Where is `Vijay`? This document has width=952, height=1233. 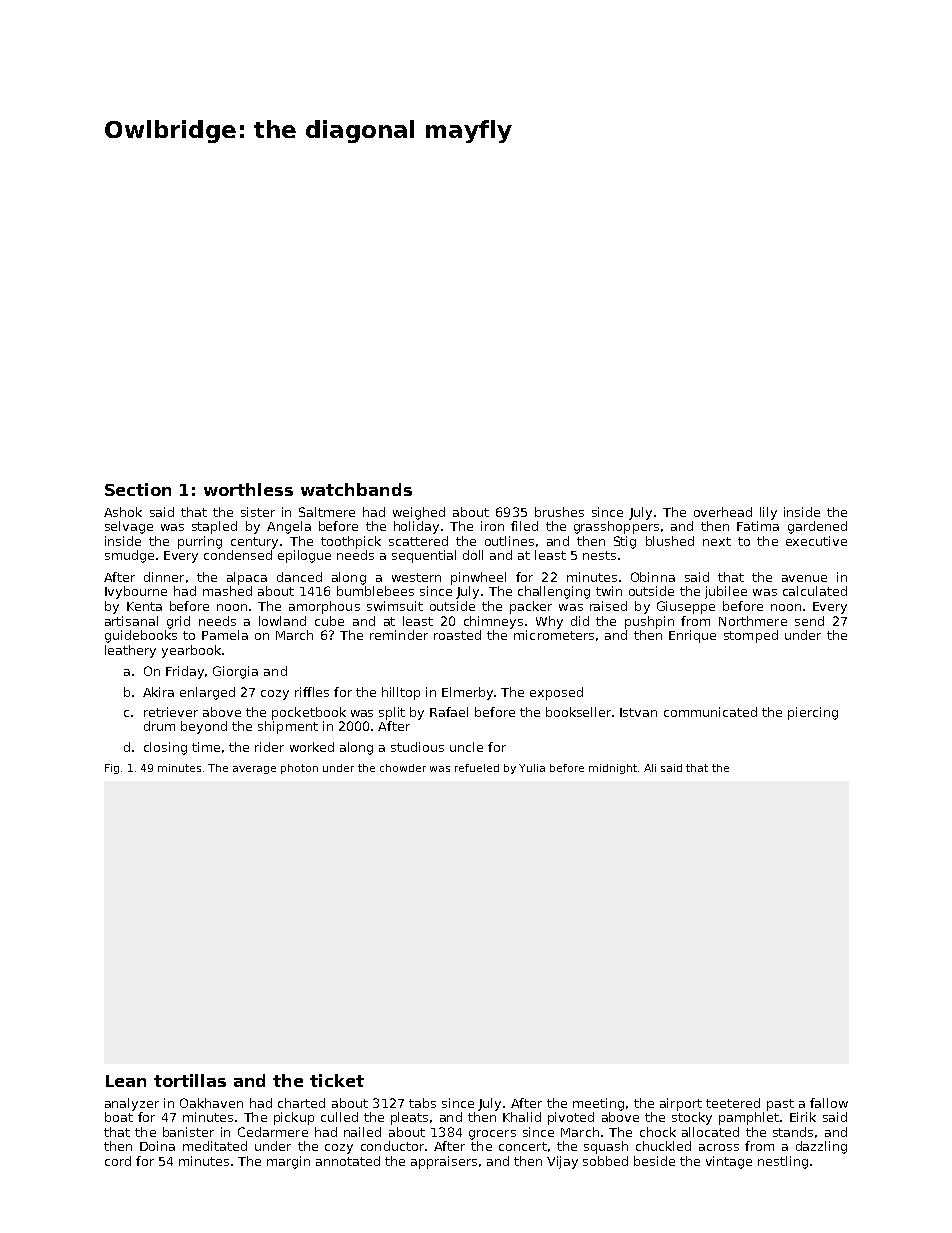
Vijay is located at coordinates (562, 1162).
